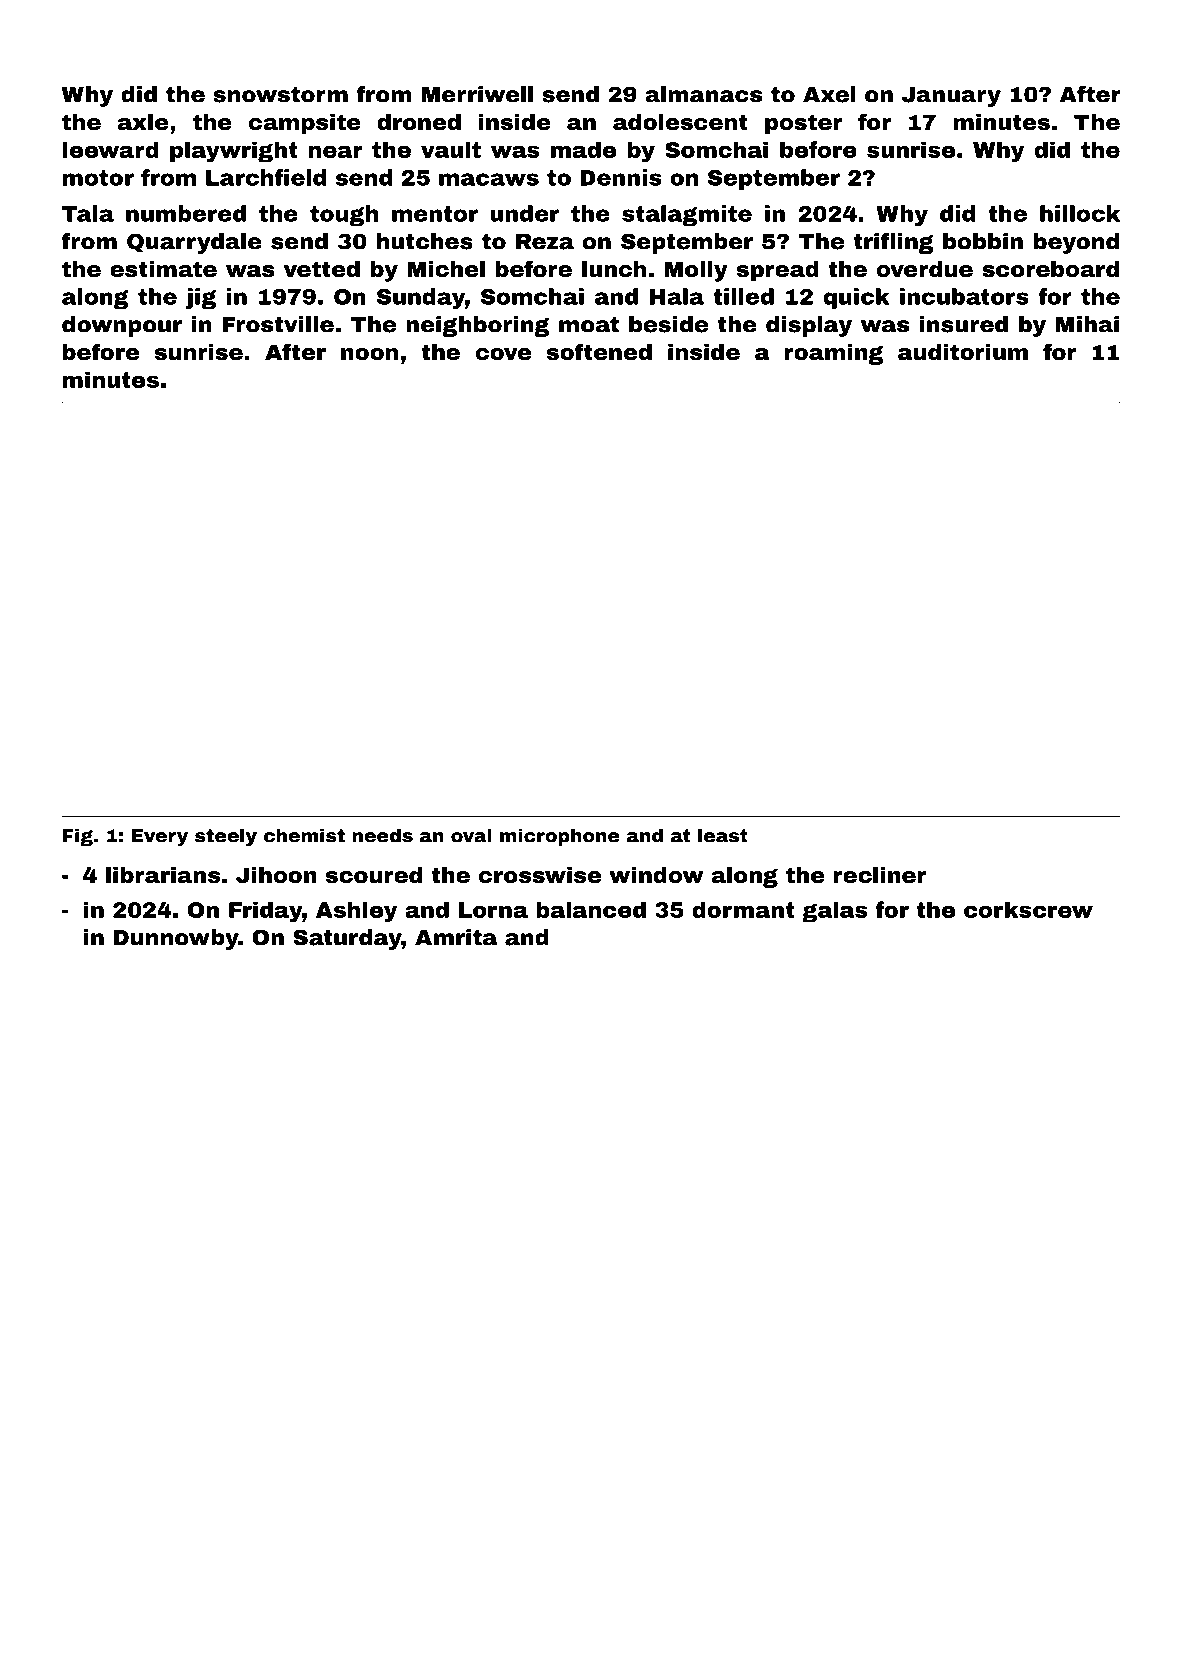 This page has height=1672, width=1182. Describe the element at coordinates (723, 835) in the page. I see `least` at that location.
